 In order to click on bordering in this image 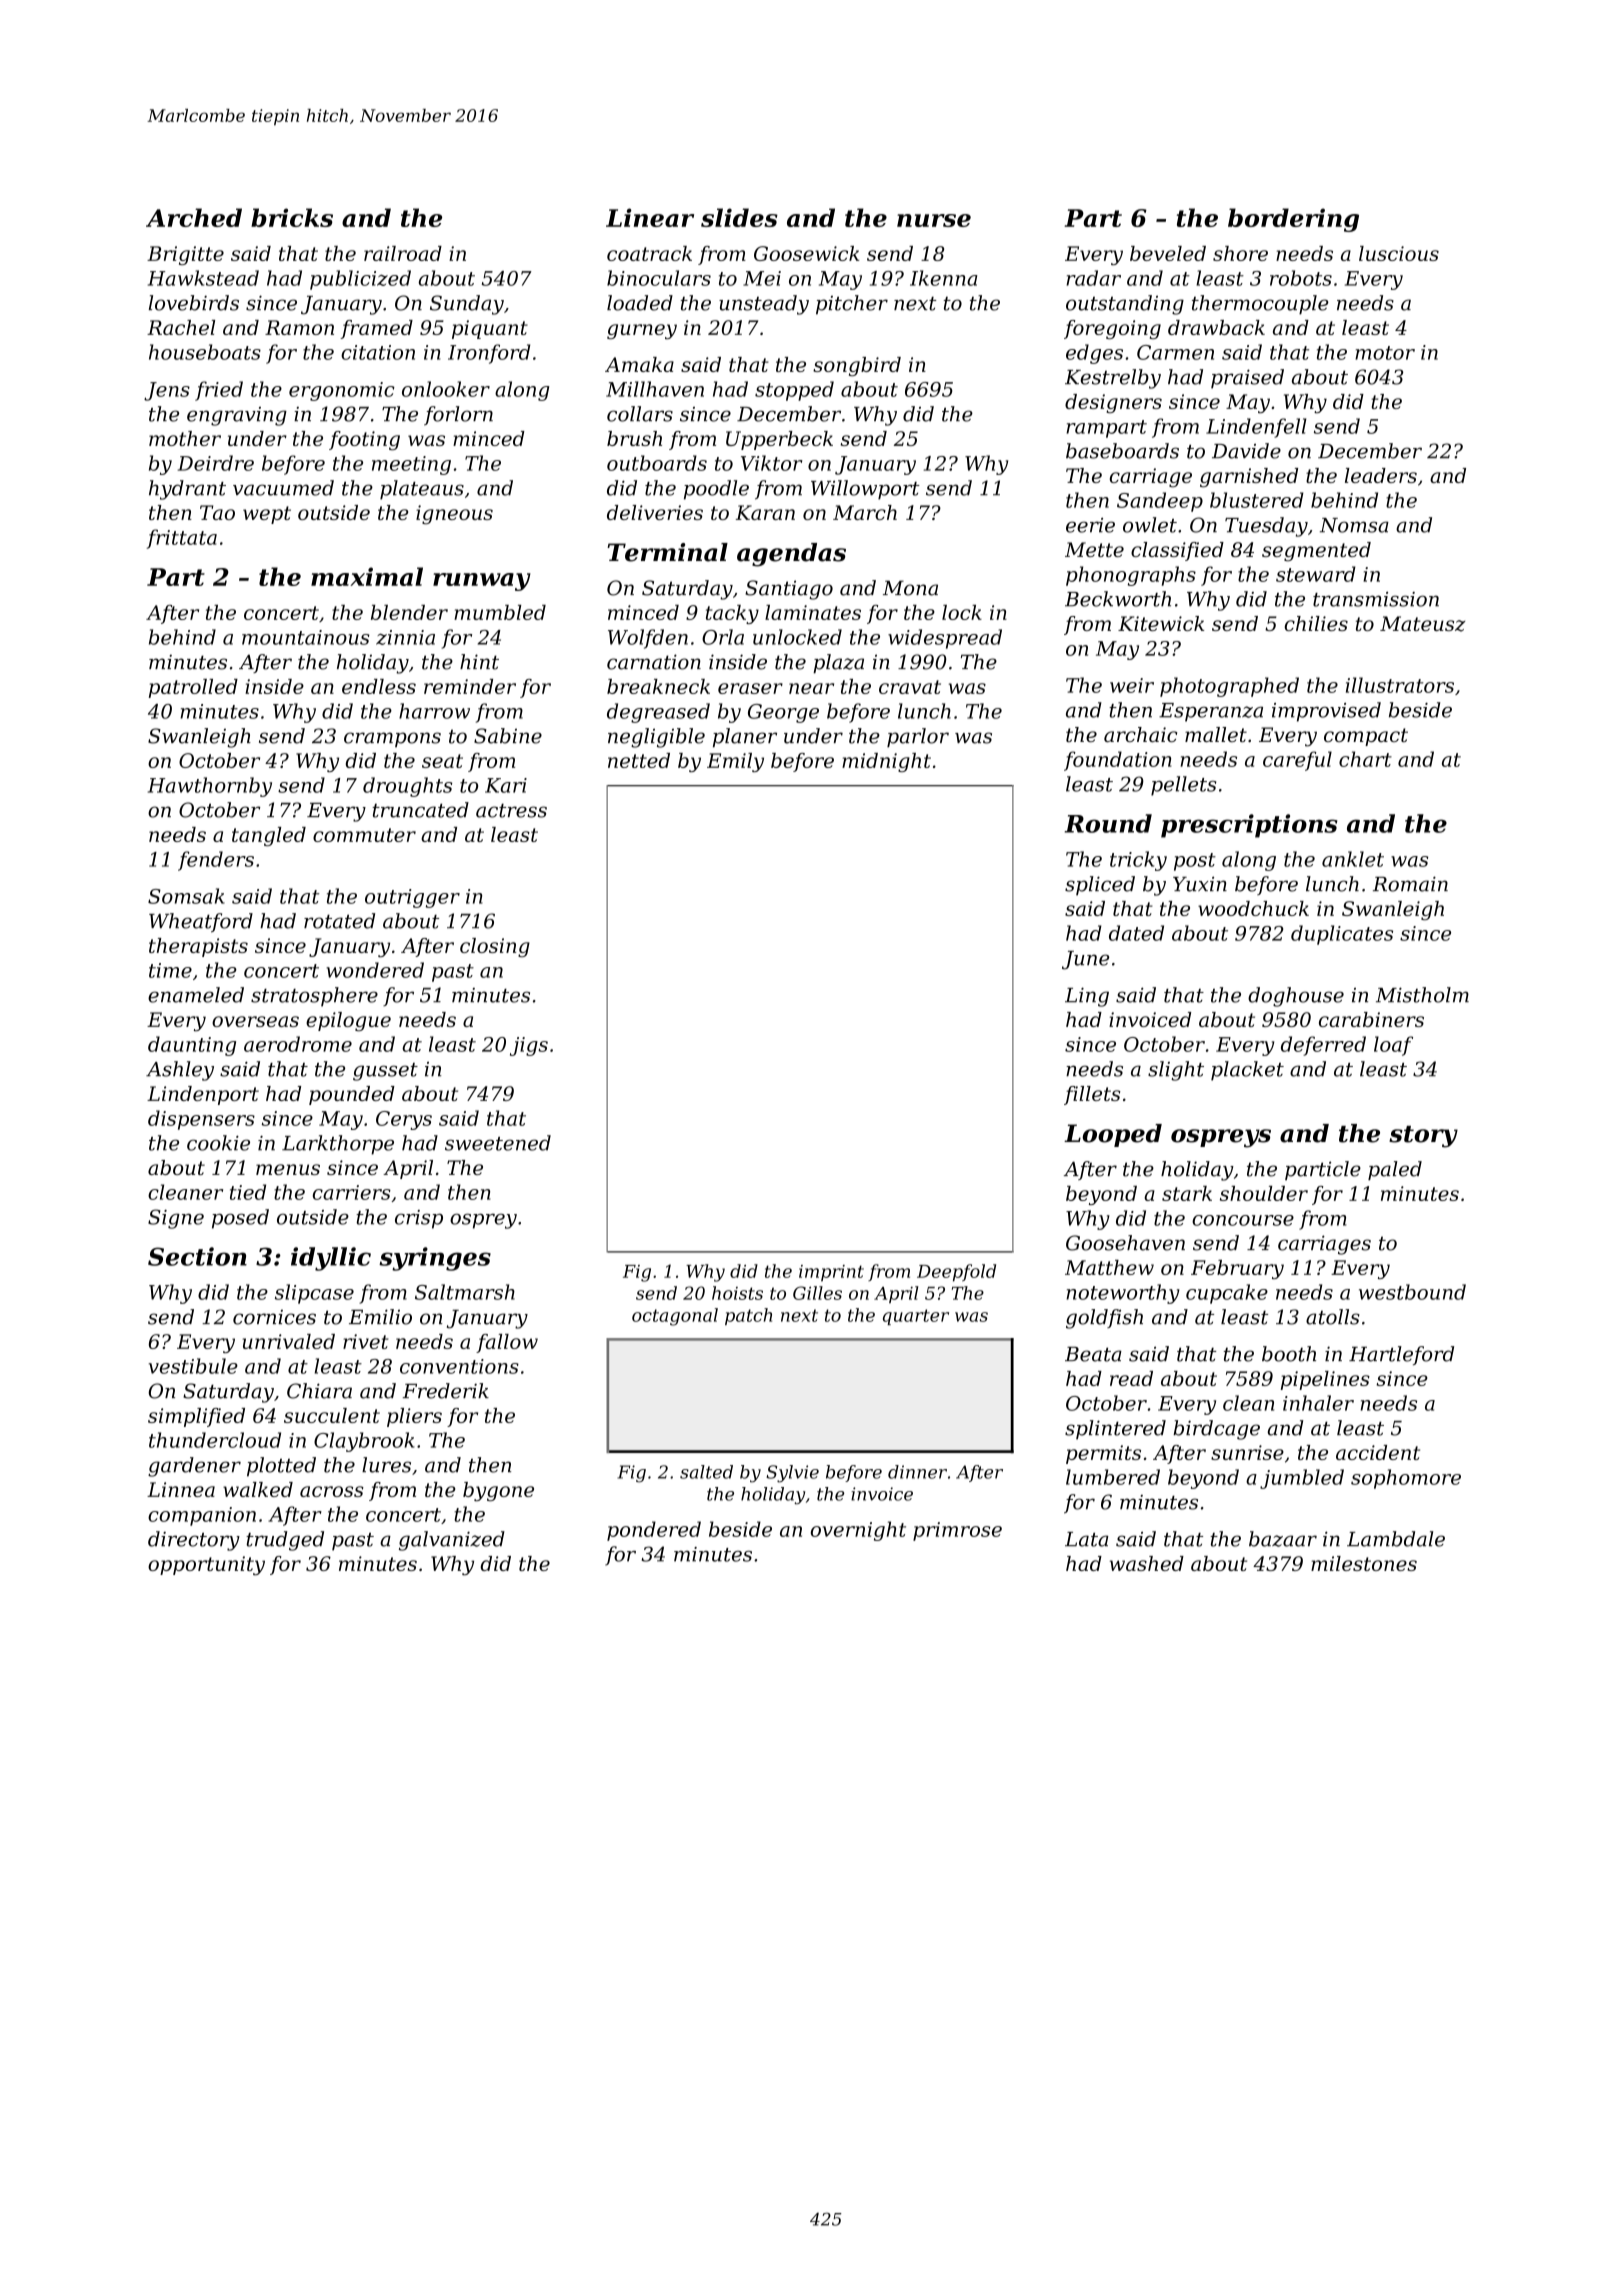, I will do `click(1293, 220)`.
